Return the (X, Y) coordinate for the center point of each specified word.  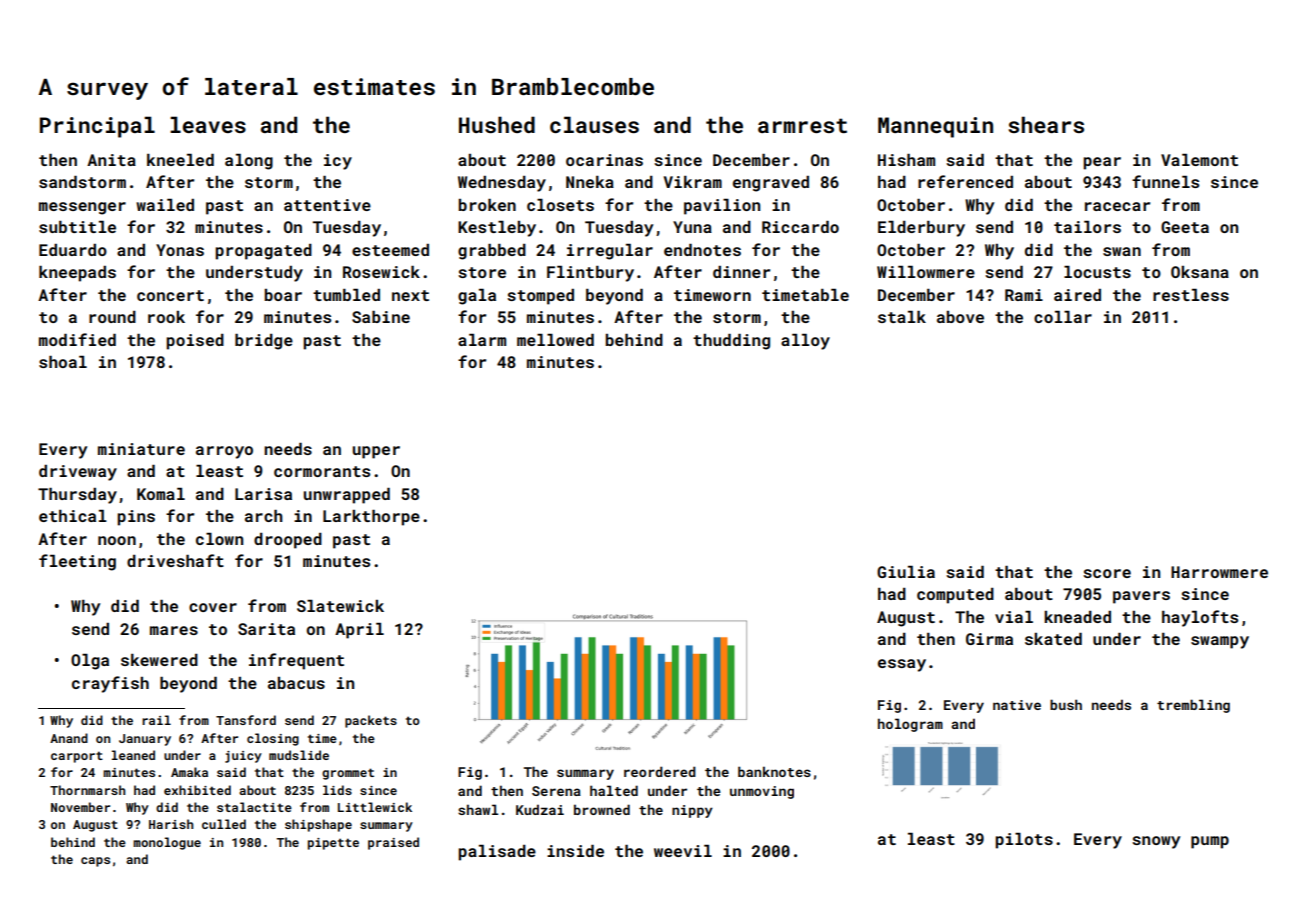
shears (1046, 124)
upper (376, 452)
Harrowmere (1219, 572)
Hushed (497, 124)
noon (117, 540)
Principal (97, 127)
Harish (171, 824)
